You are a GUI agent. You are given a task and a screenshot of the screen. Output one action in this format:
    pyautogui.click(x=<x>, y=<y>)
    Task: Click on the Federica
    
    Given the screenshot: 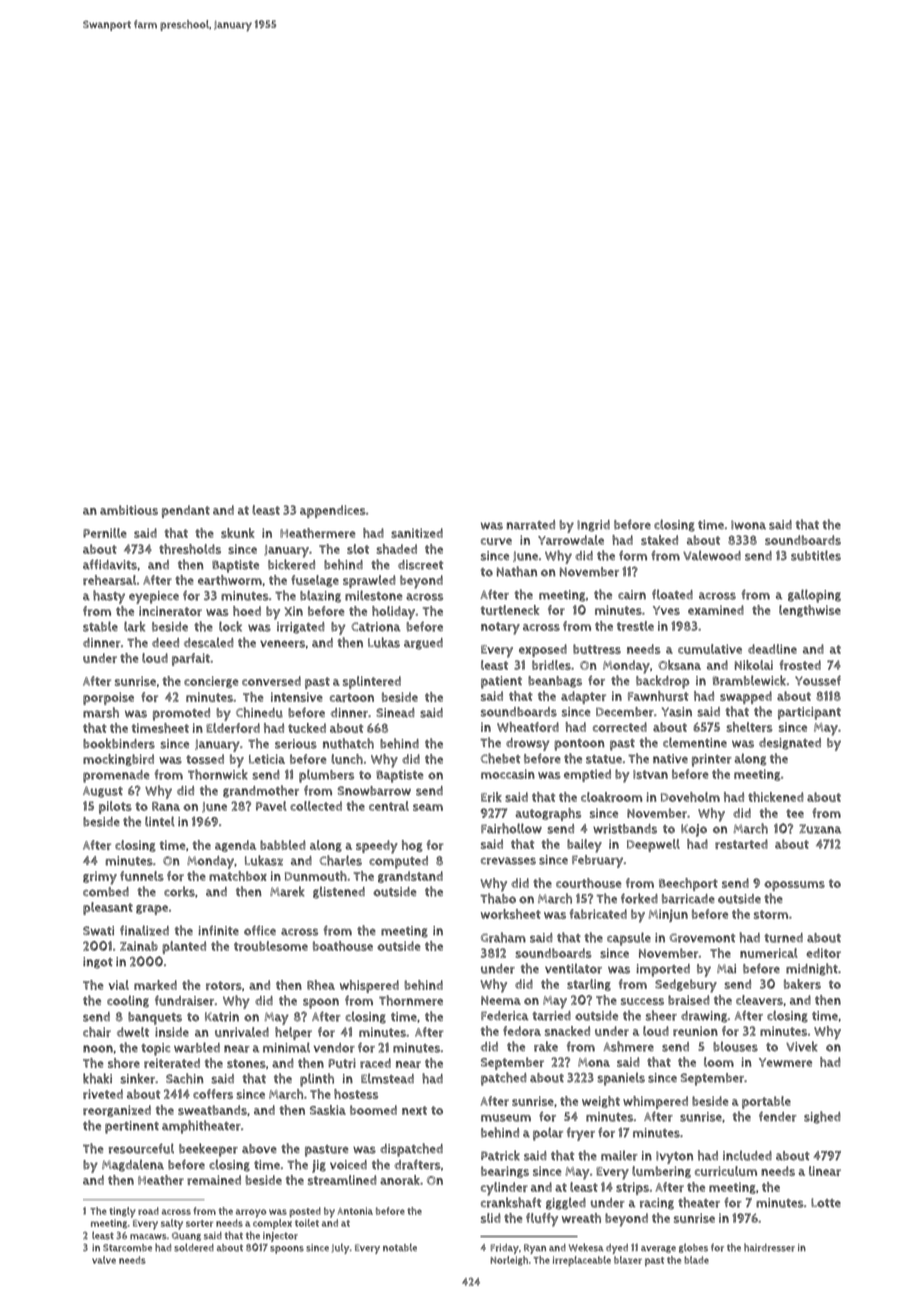 What is the action you would take?
    pyautogui.click(x=505, y=1016)
